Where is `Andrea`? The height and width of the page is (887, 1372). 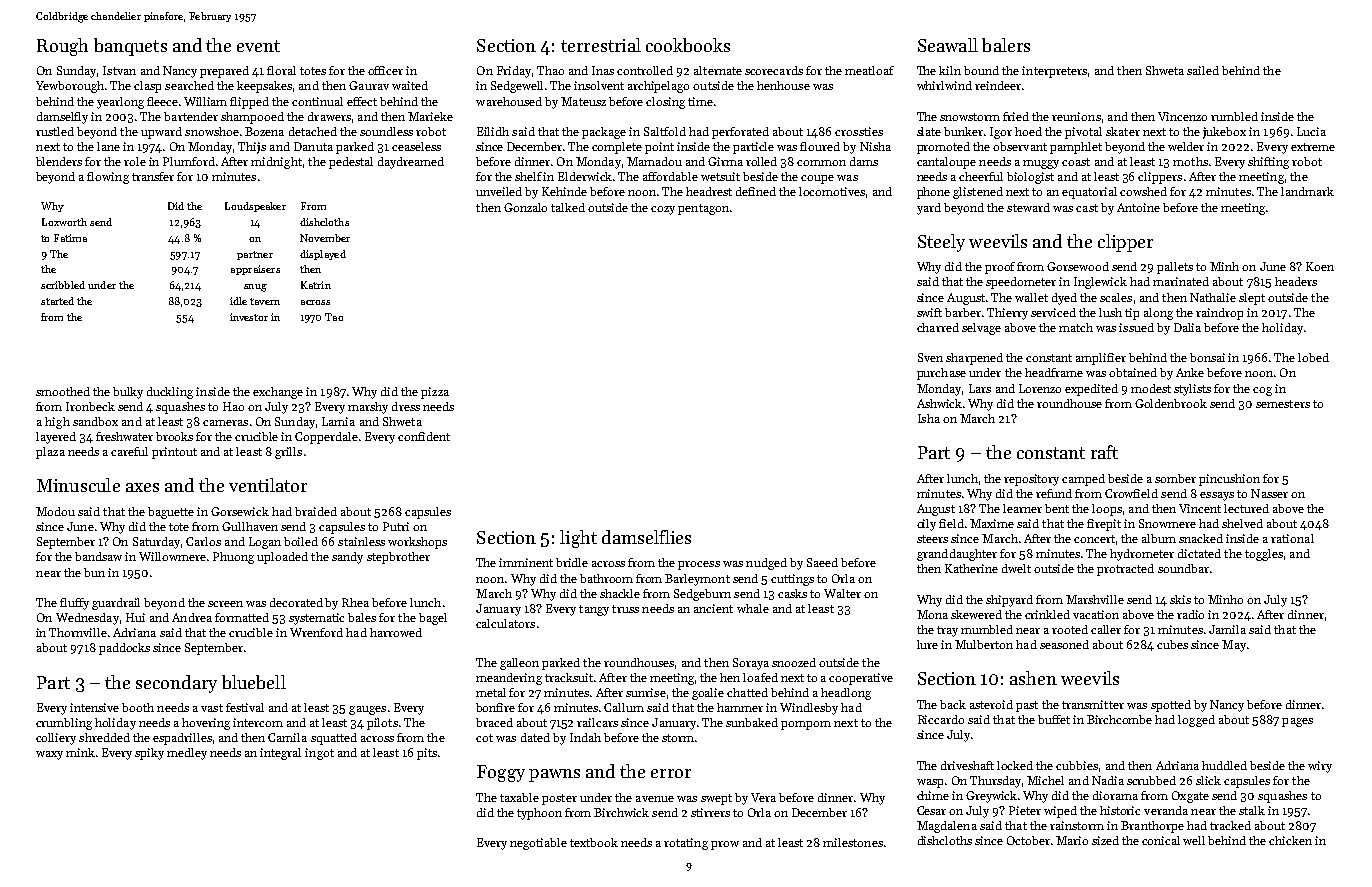 Andrea is located at coordinates (192, 617).
